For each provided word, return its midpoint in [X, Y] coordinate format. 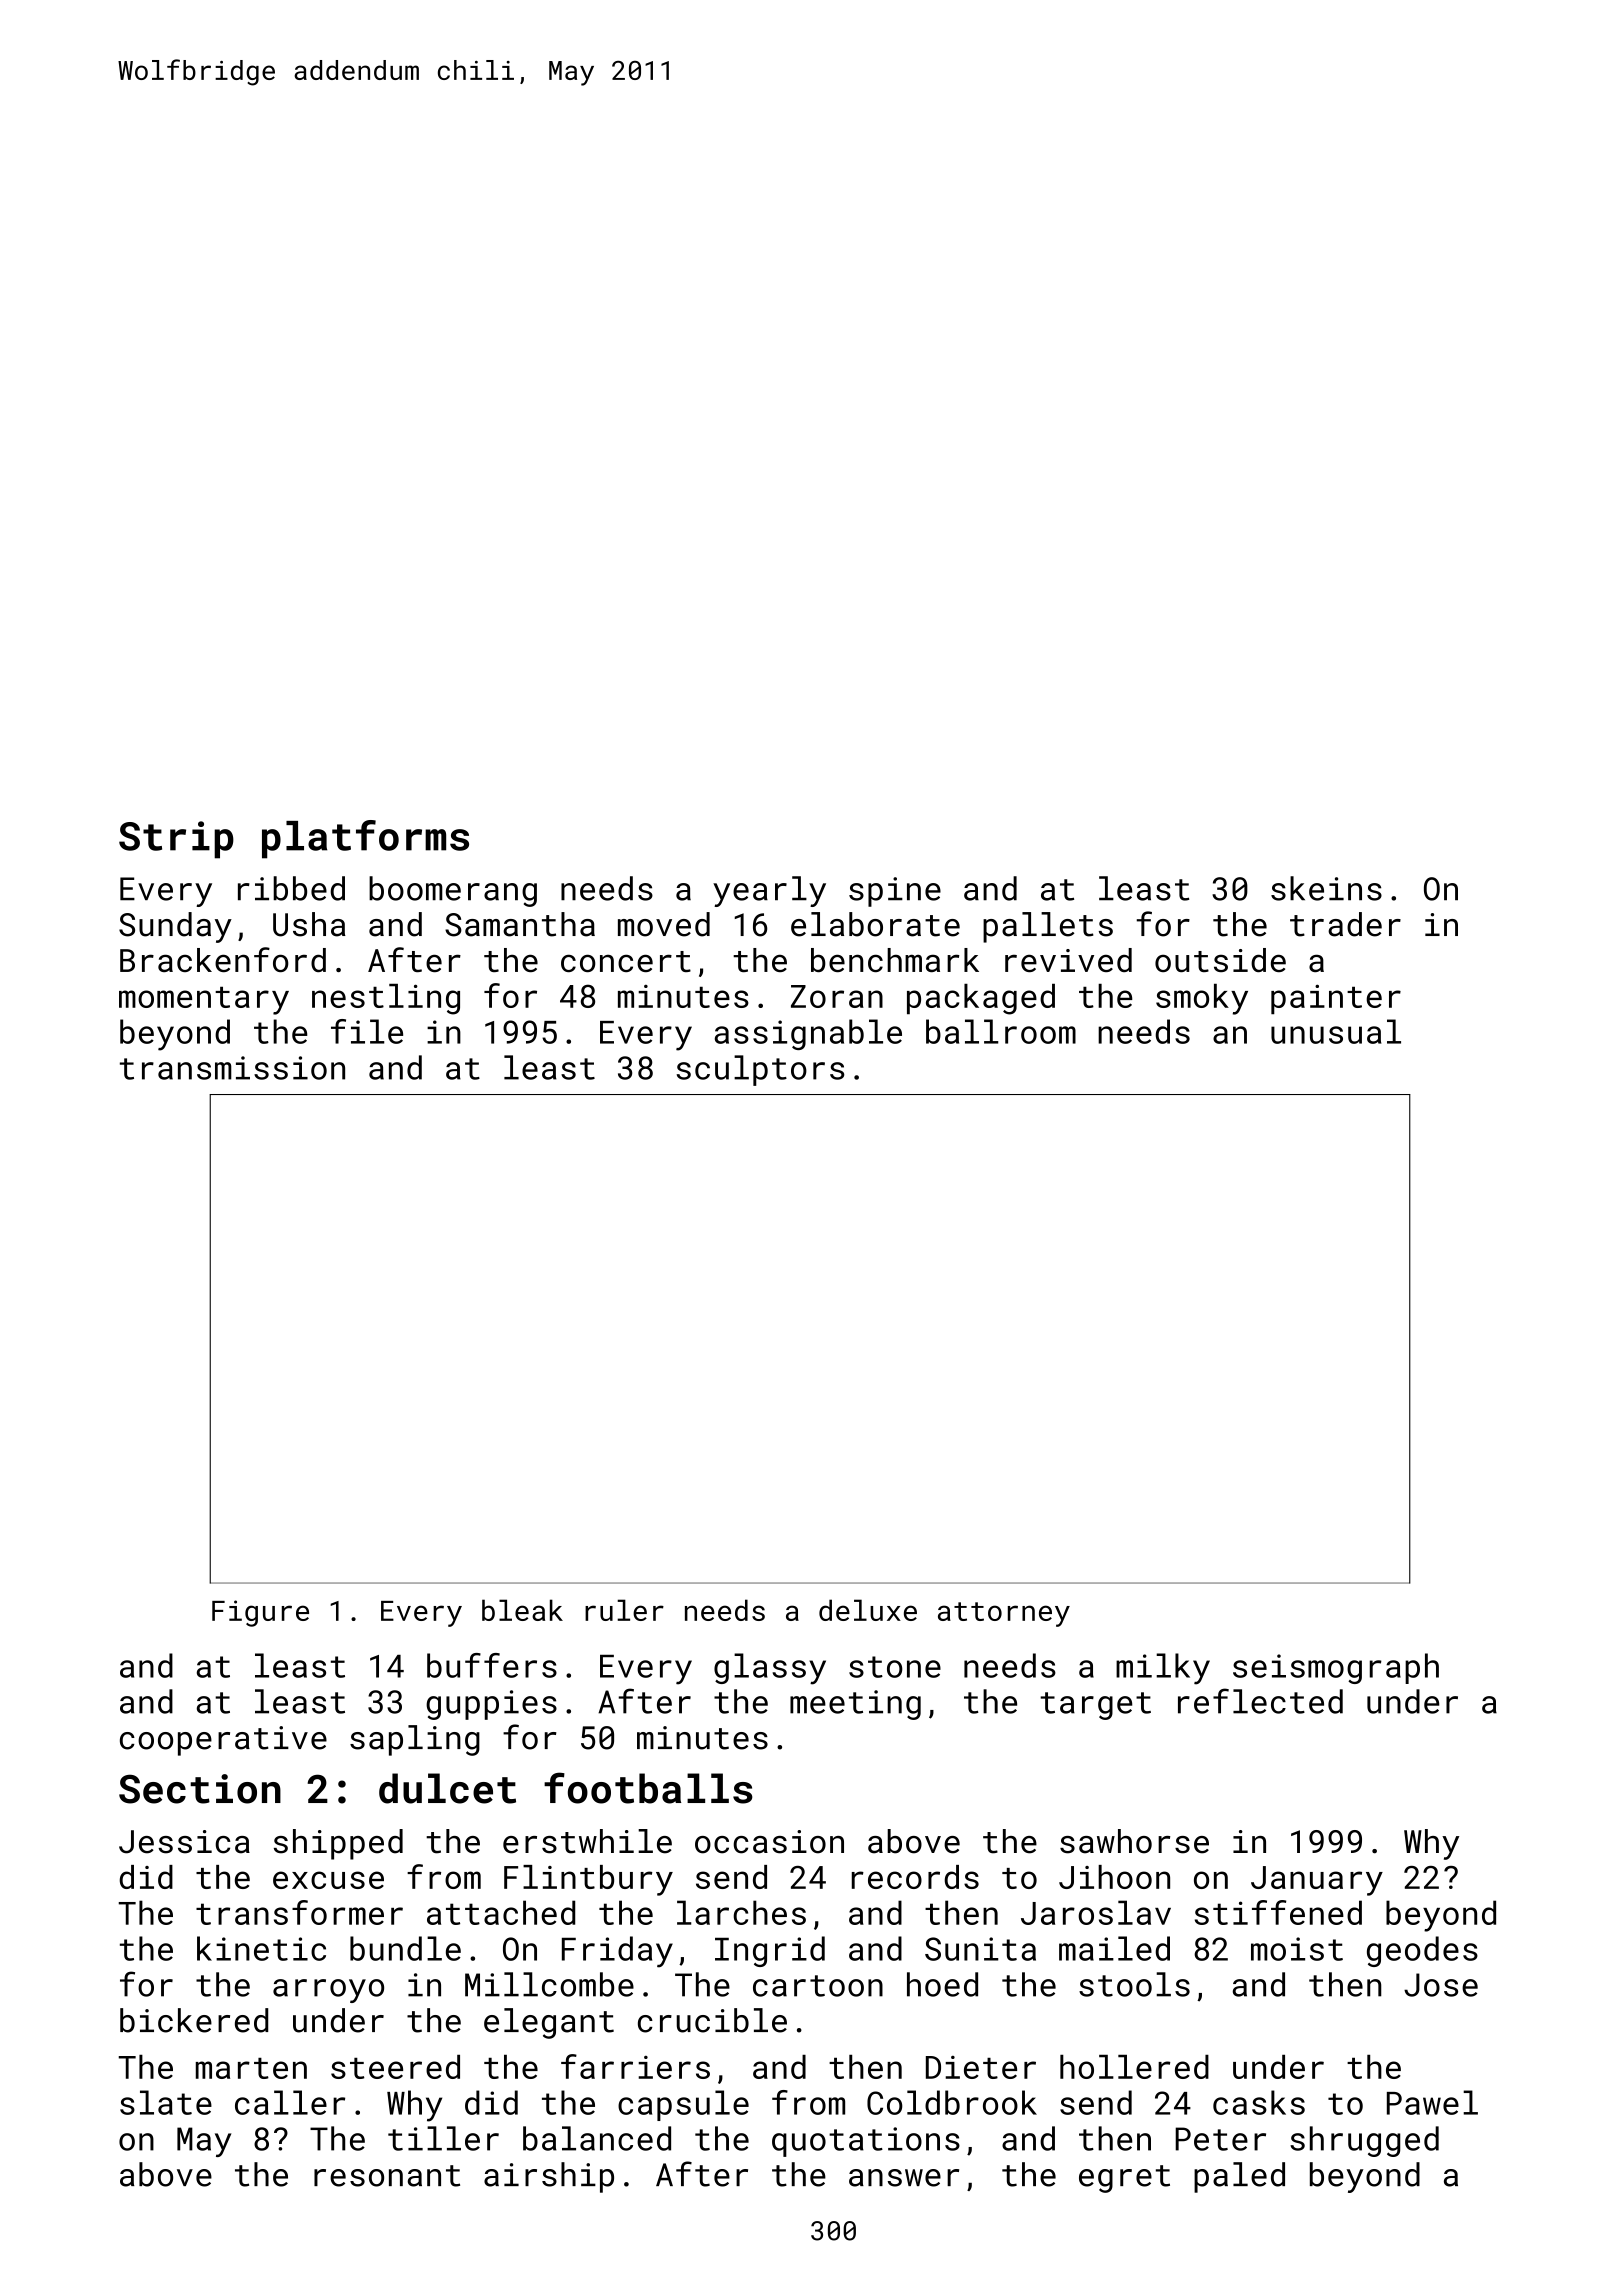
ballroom [1001, 1031]
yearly [769, 891]
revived [1068, 960]
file [367, 1031]
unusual [1336, 1031]
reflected [1260, 1701]
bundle [405, 1948]
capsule [683, 2105]
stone [895, 1667]
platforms [365, 839]
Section [200, 1789]
